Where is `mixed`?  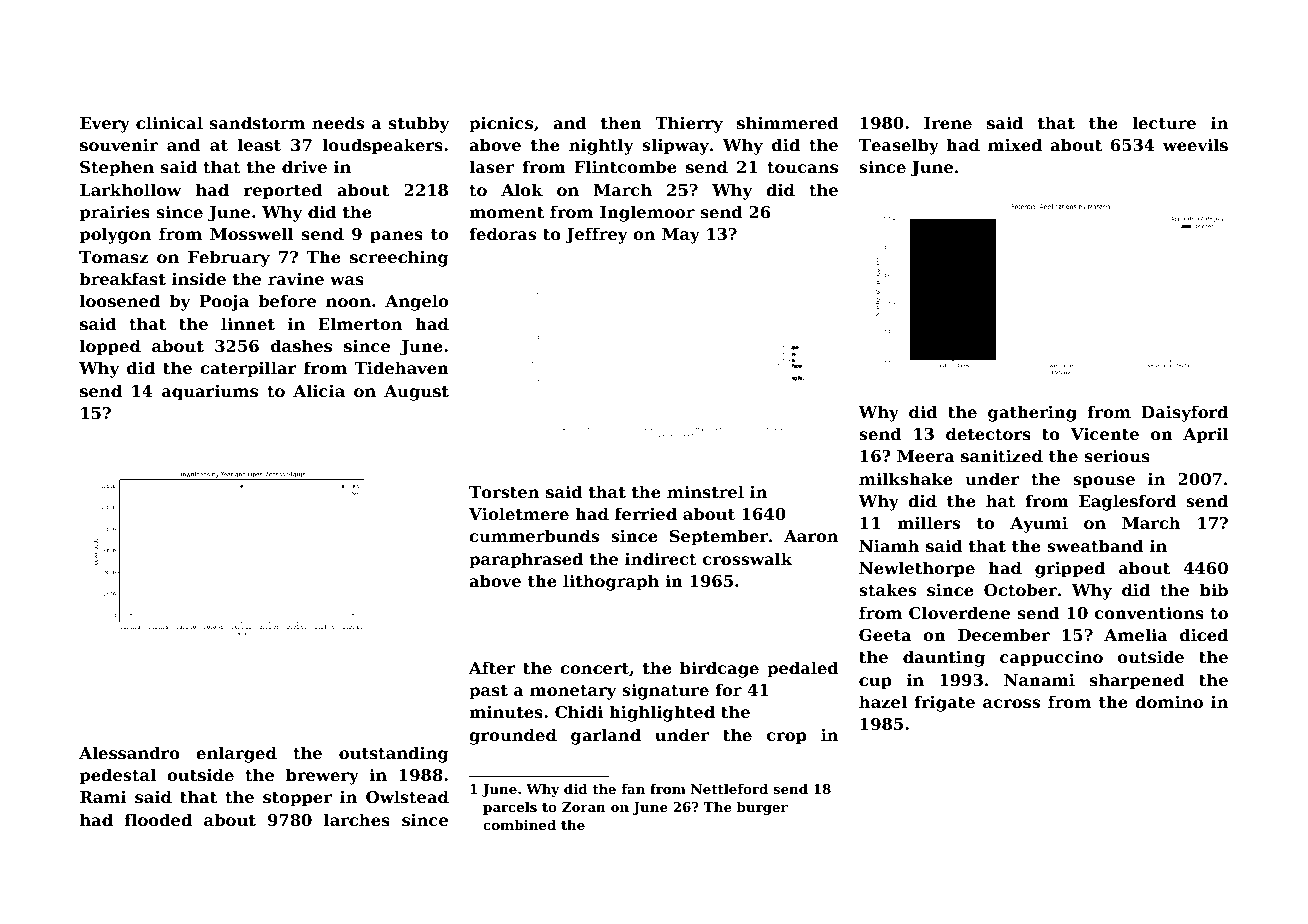 mixed is located at coordinates (1015, 144).
